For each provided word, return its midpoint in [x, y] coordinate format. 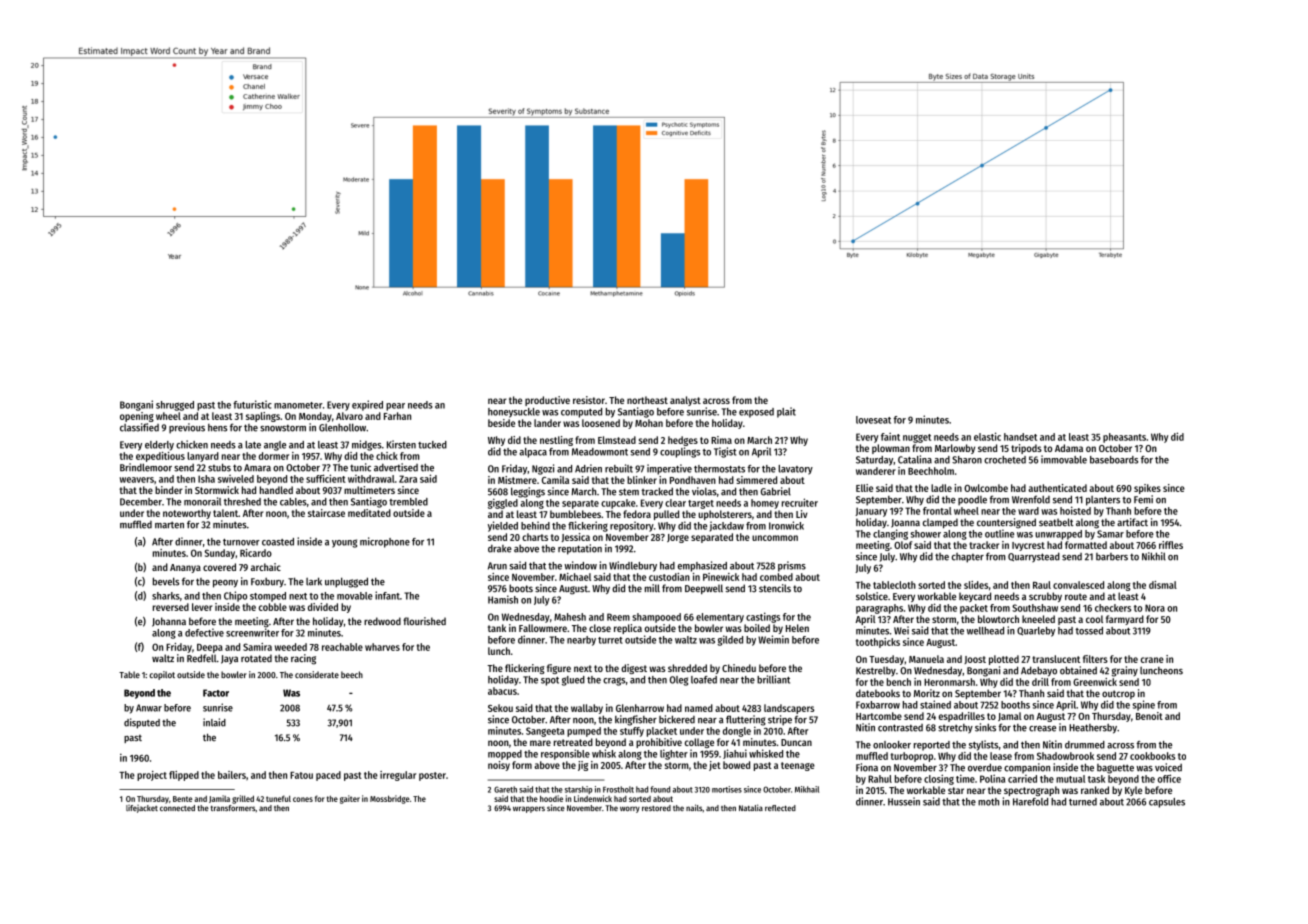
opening [137, 417]
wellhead [985, 631]
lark [314, 581]
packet [974, 609]
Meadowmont [600, 452]
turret [610, 640]
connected [177, 808]
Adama [1069, 448]
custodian [669, 577]
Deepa [210, 648]
